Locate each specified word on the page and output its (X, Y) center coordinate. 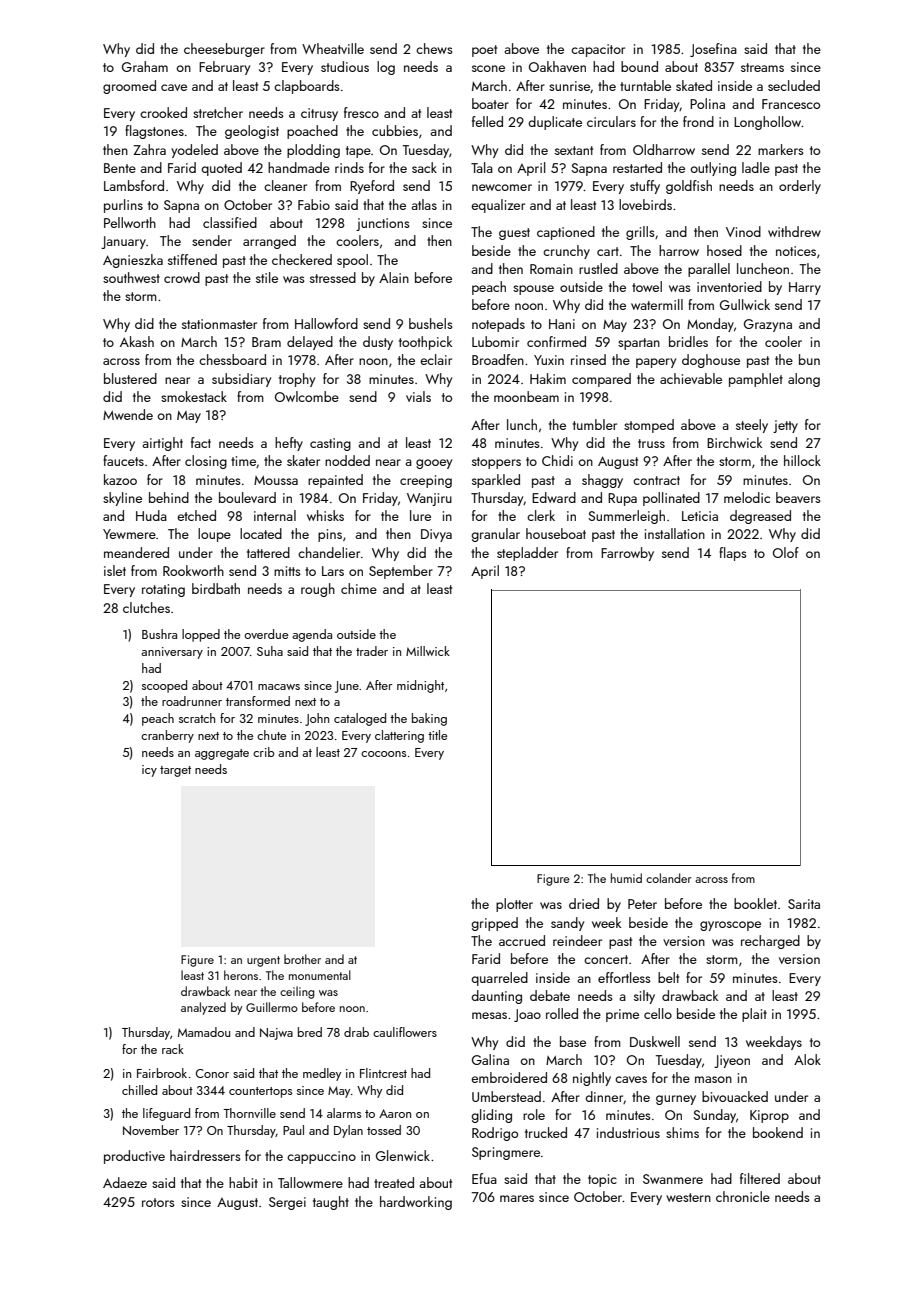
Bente (120, 168)
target (175, 771)
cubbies (395, 130)
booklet (755, 903)
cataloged (360, 719)
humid (626, 878)
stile (267, 277)
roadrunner (192, 701)
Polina (707, 103)
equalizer (498, 206)
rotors (158, 1202)
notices (796, 251)
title (437, 735)
